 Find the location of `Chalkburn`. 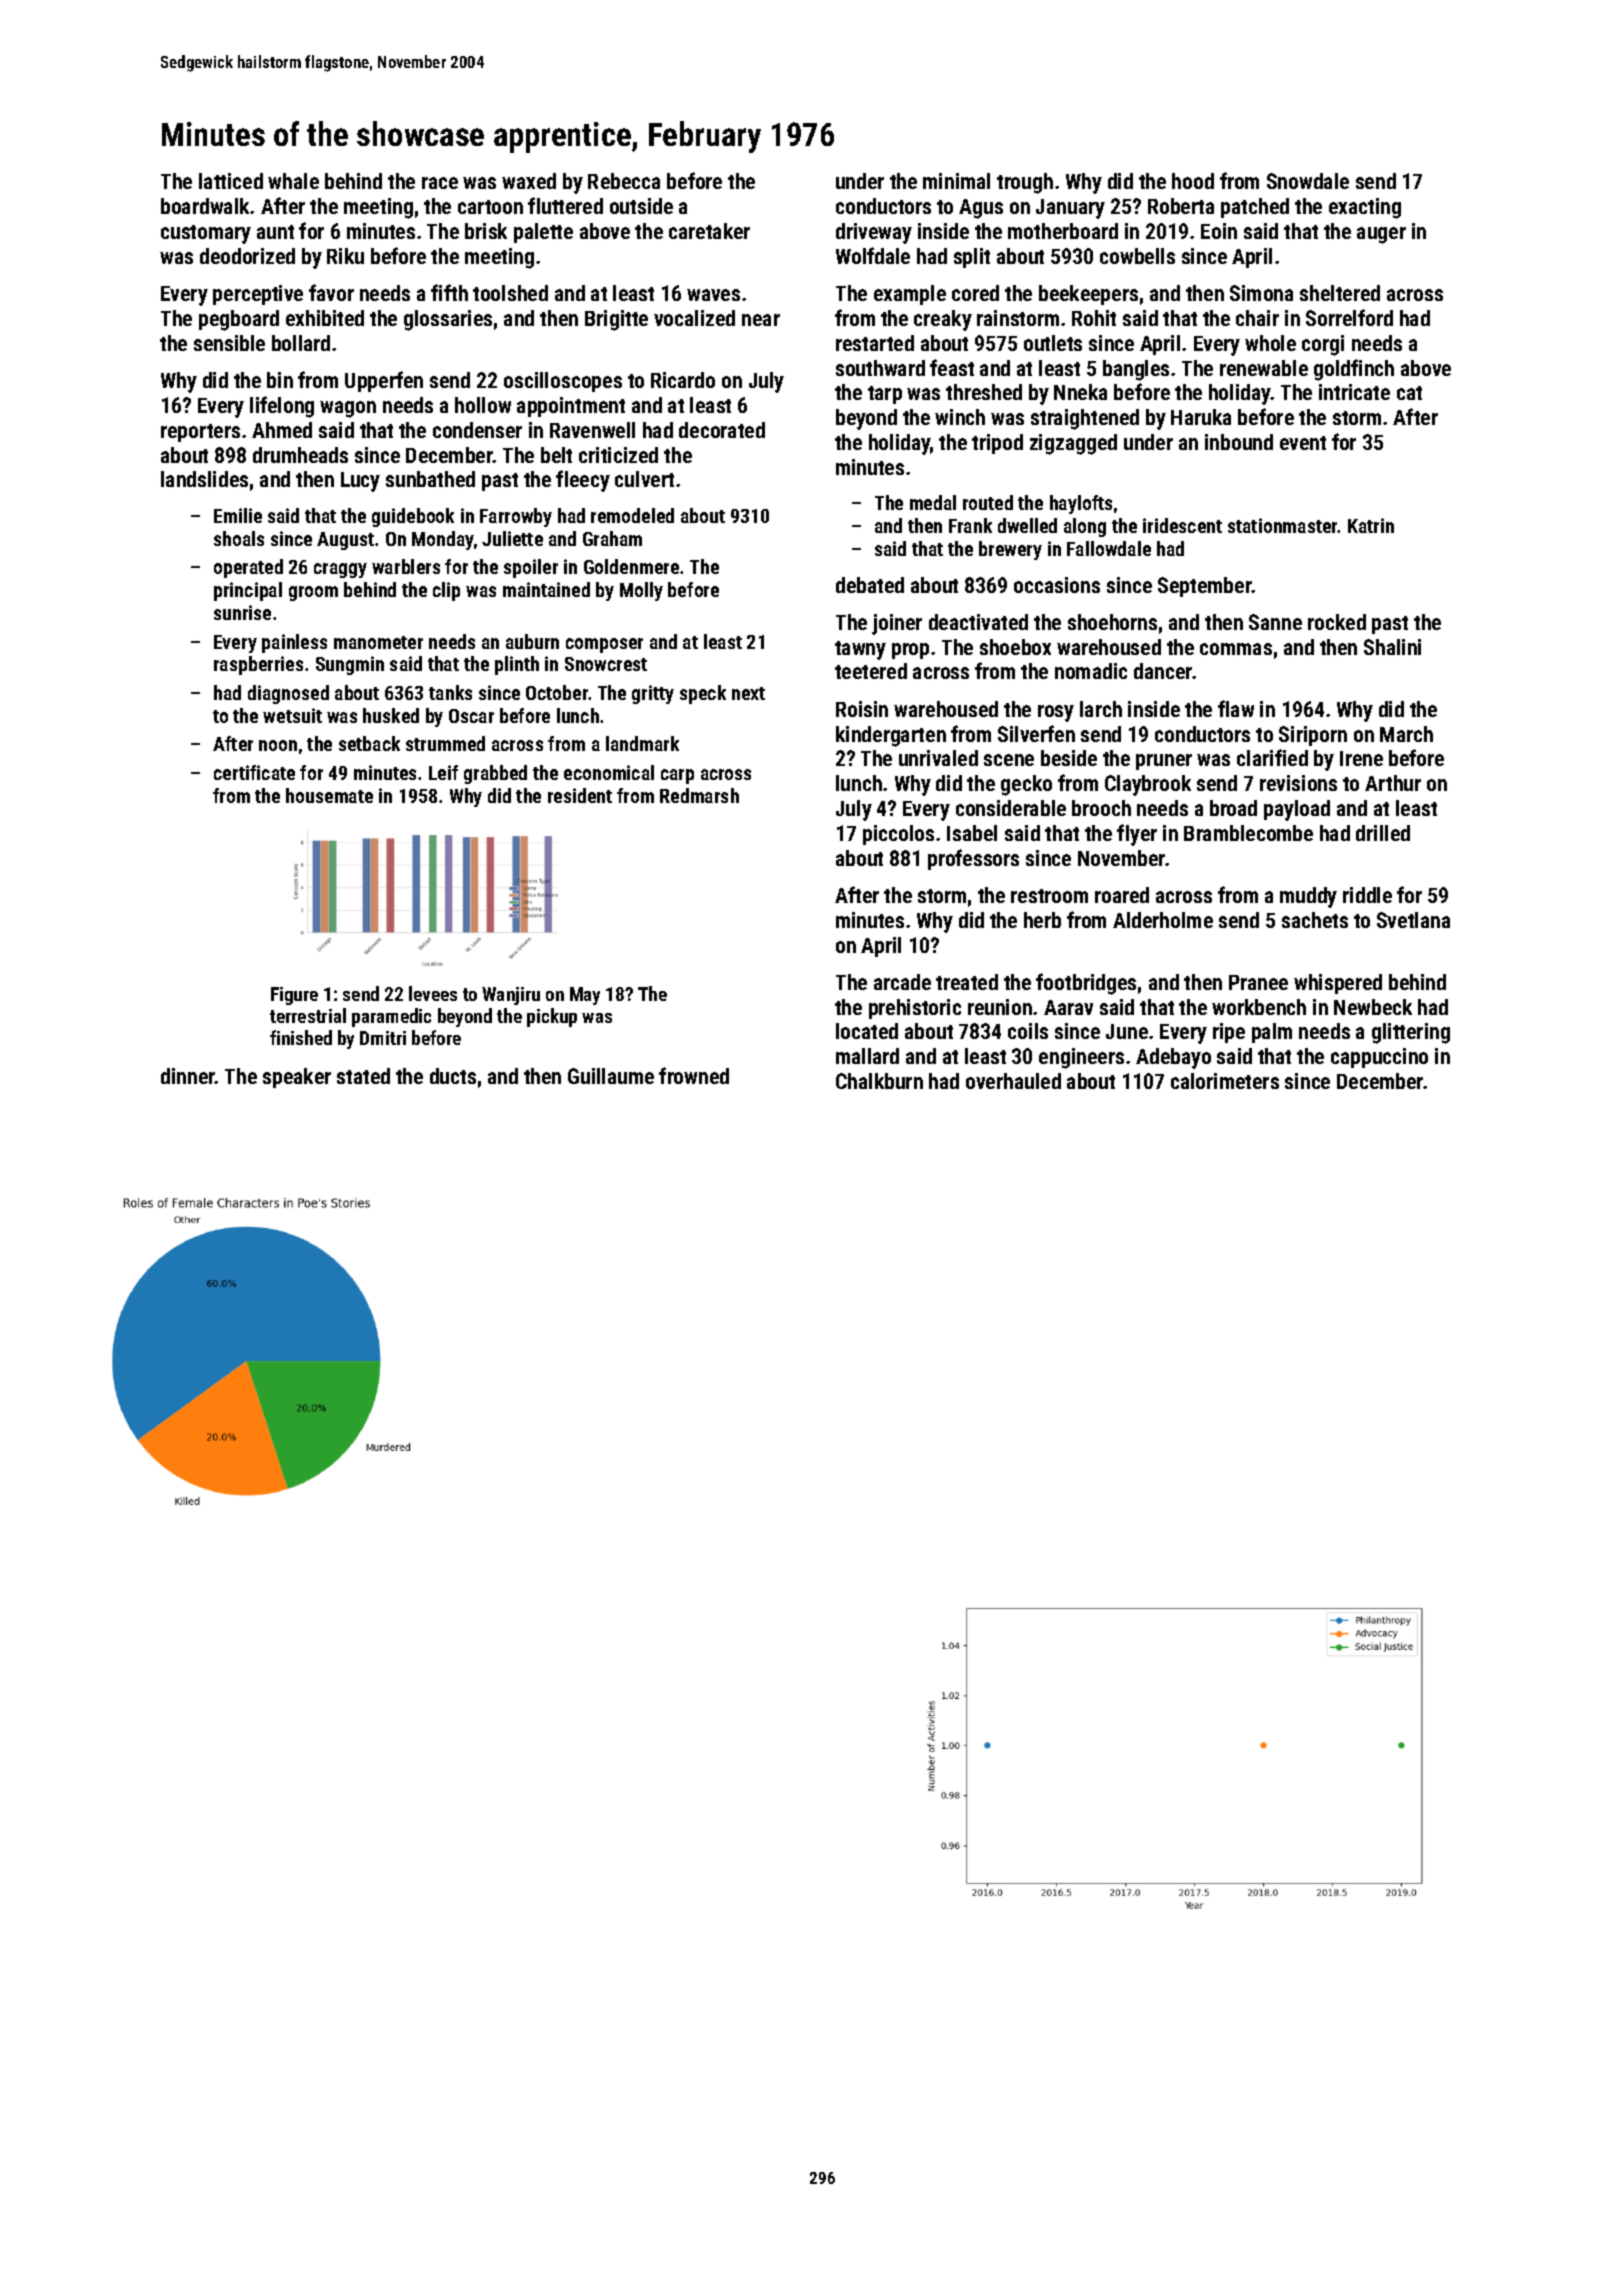

Chalkburn is located at coordinates (879, 1081).
